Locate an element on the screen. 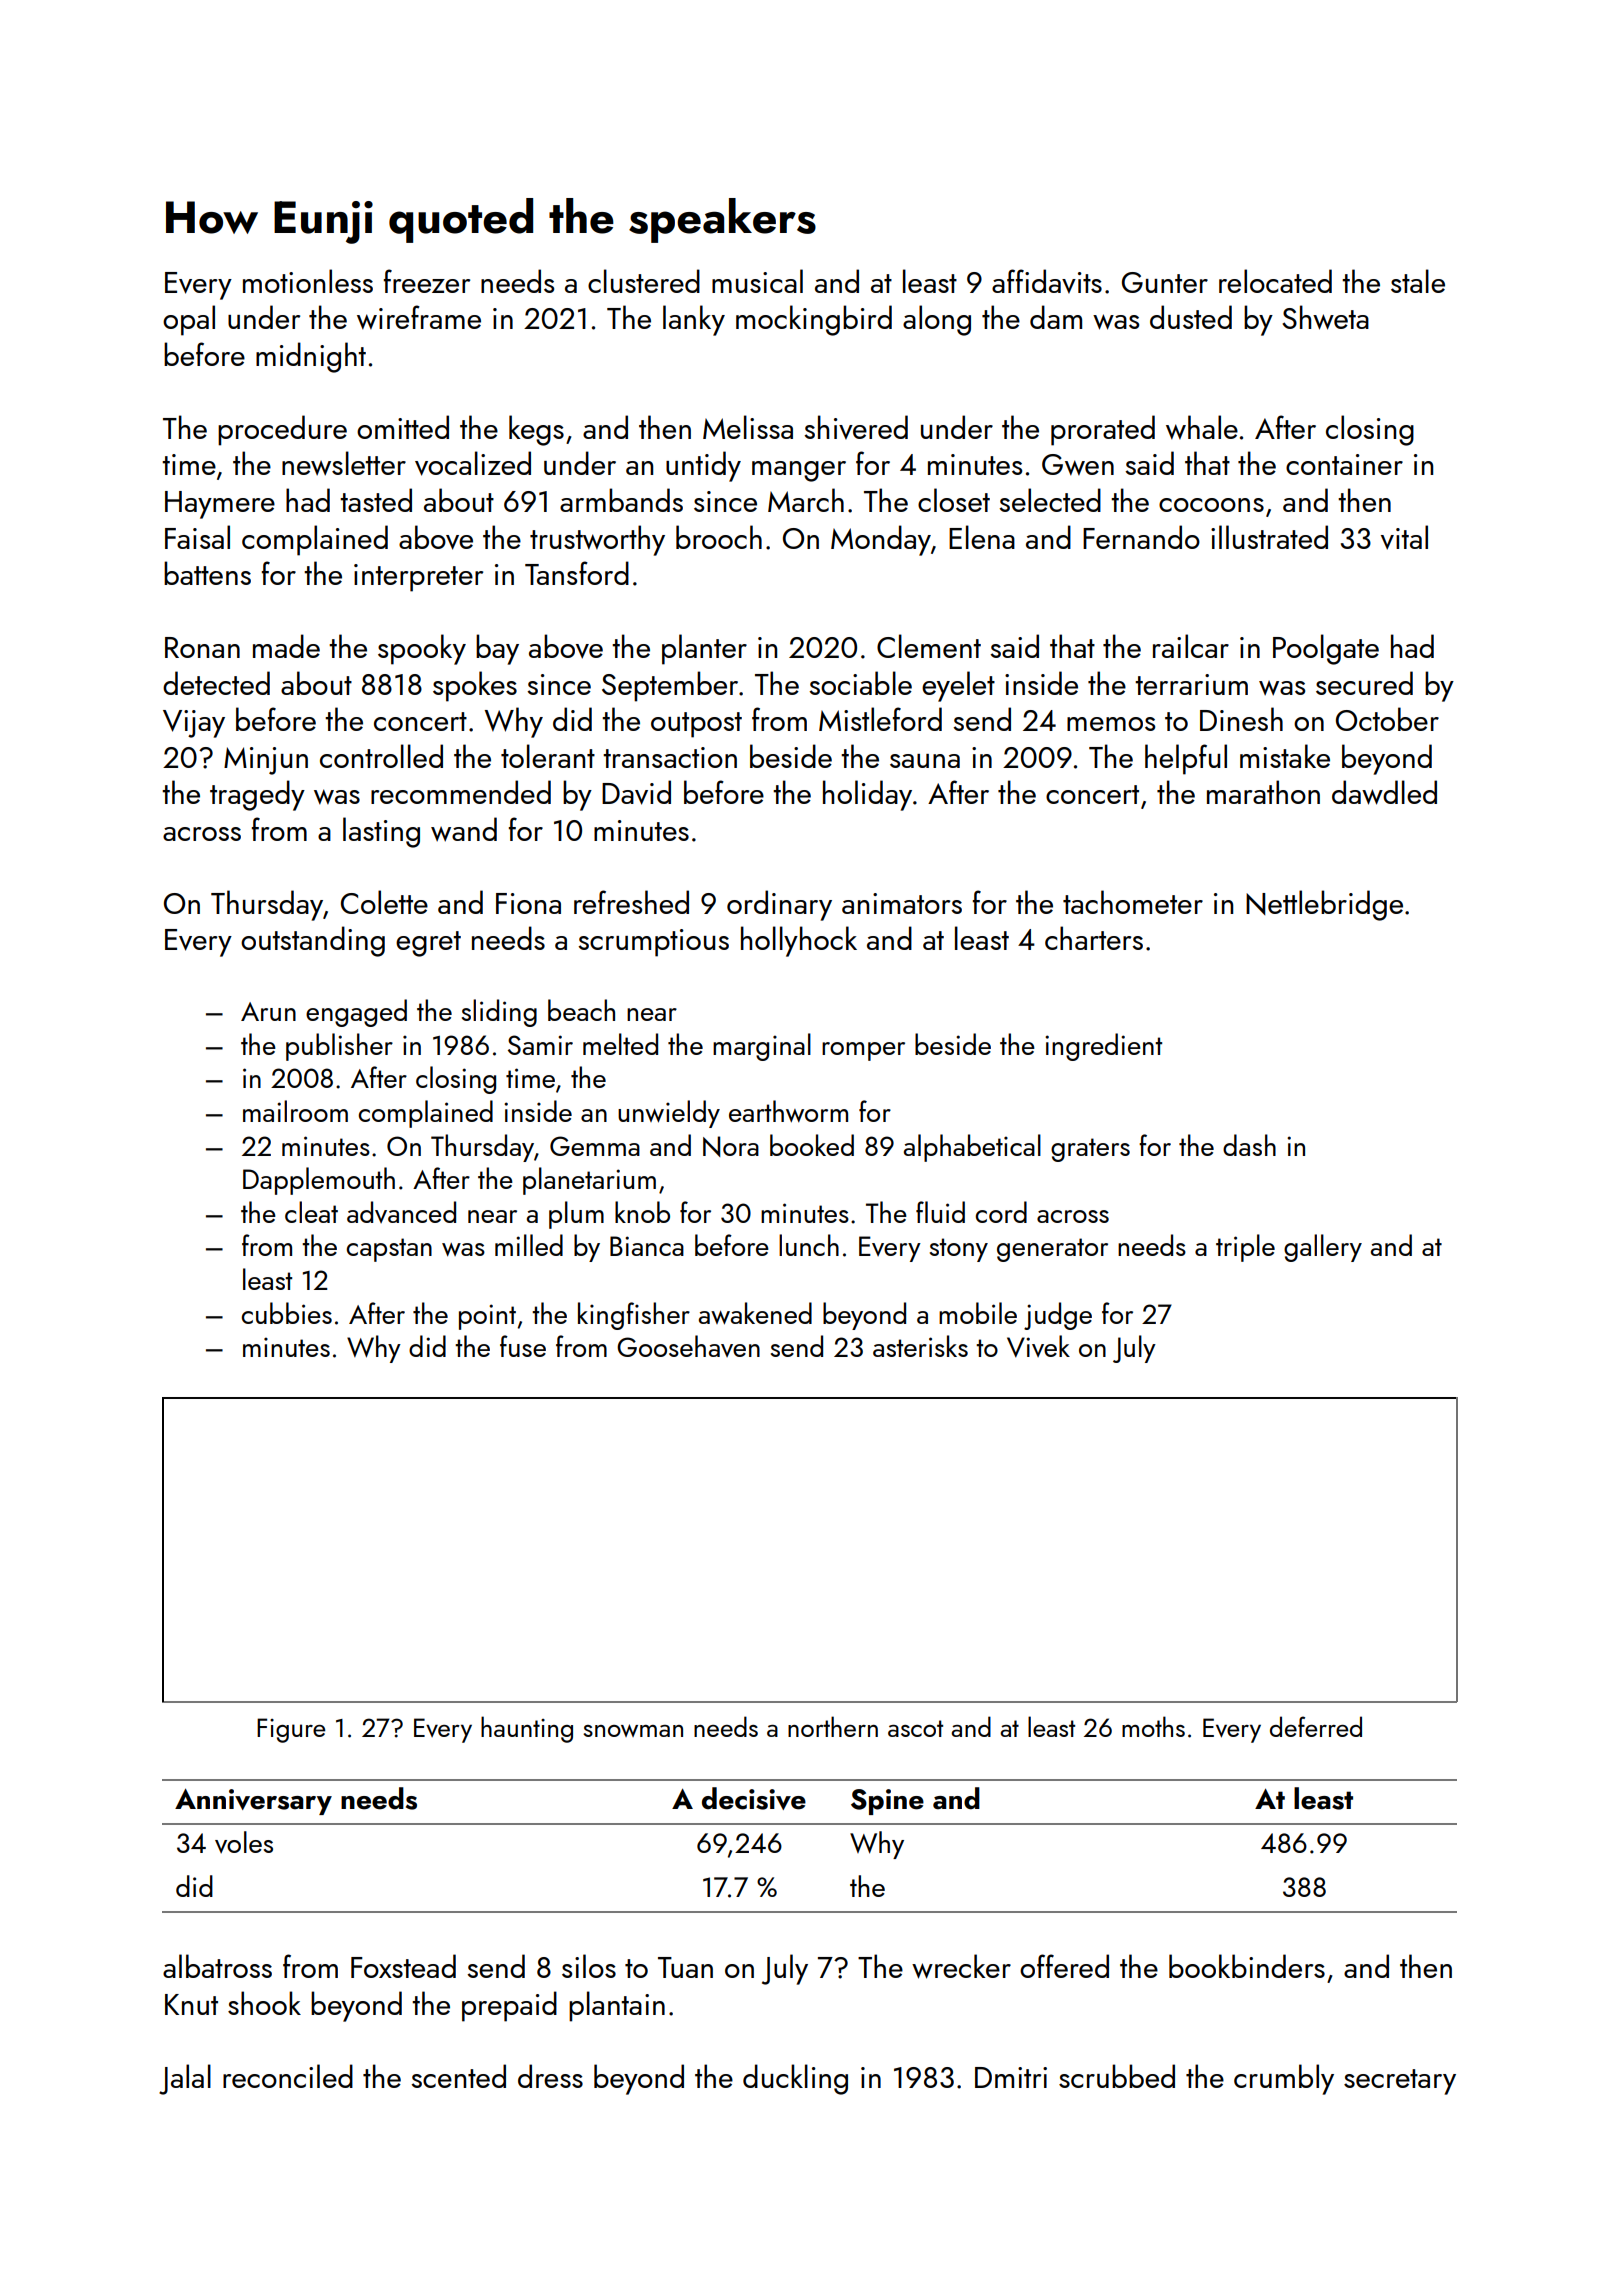 The height and width of the screenshot is (2292, 1620). motionless is located at coordinates (308, 281).
